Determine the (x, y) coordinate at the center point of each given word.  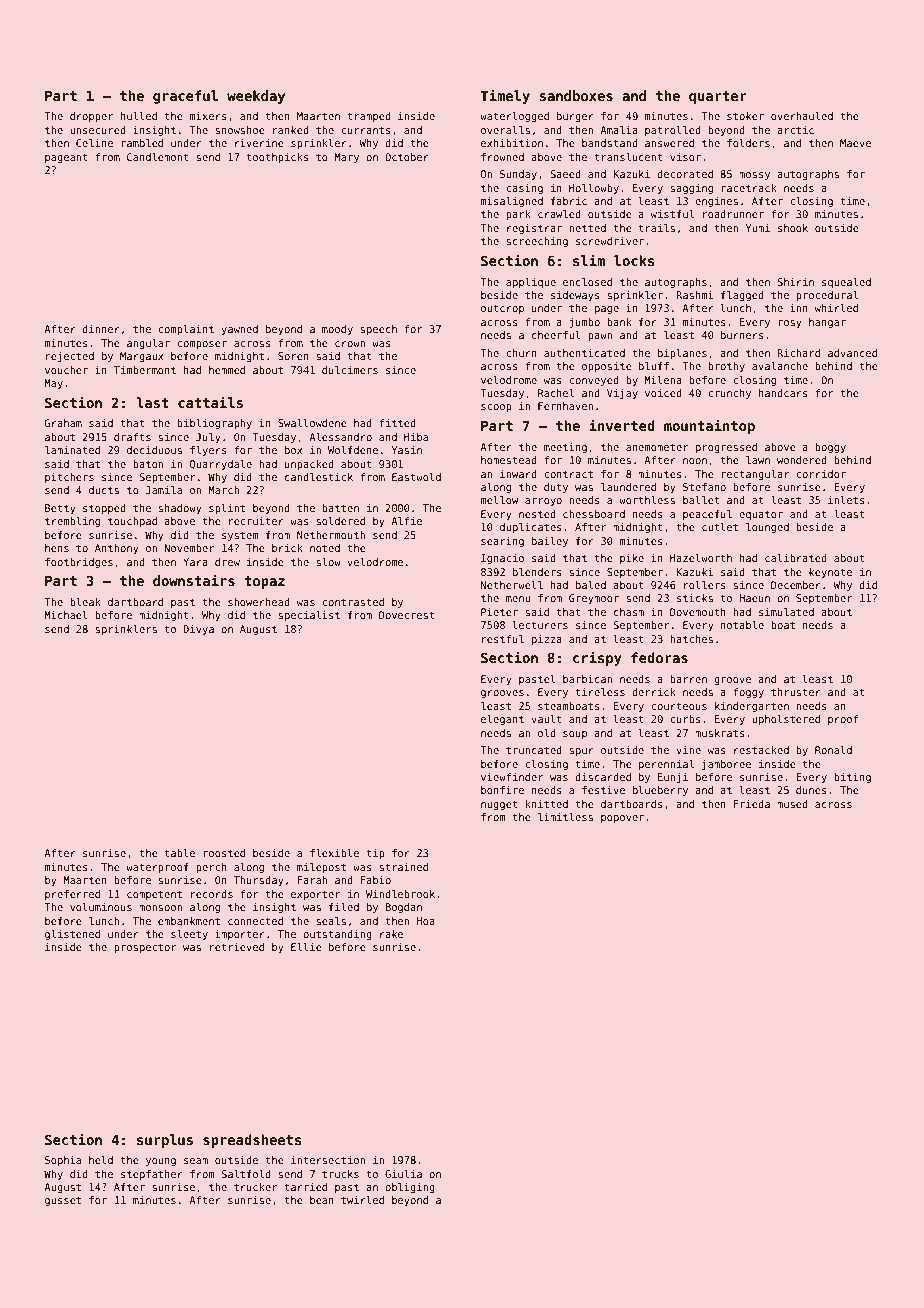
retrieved (237, 947)
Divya (198, 630)
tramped (369, 117)
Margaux (142, 357)
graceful (185, 97)
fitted (397, 423)
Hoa (426, 921)
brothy (726, 367)
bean (322, 1200)
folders (748, 143)
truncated (534, 750)
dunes (811, 790)
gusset (63, 1201)
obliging (410, 1188)
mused (792, 804)
